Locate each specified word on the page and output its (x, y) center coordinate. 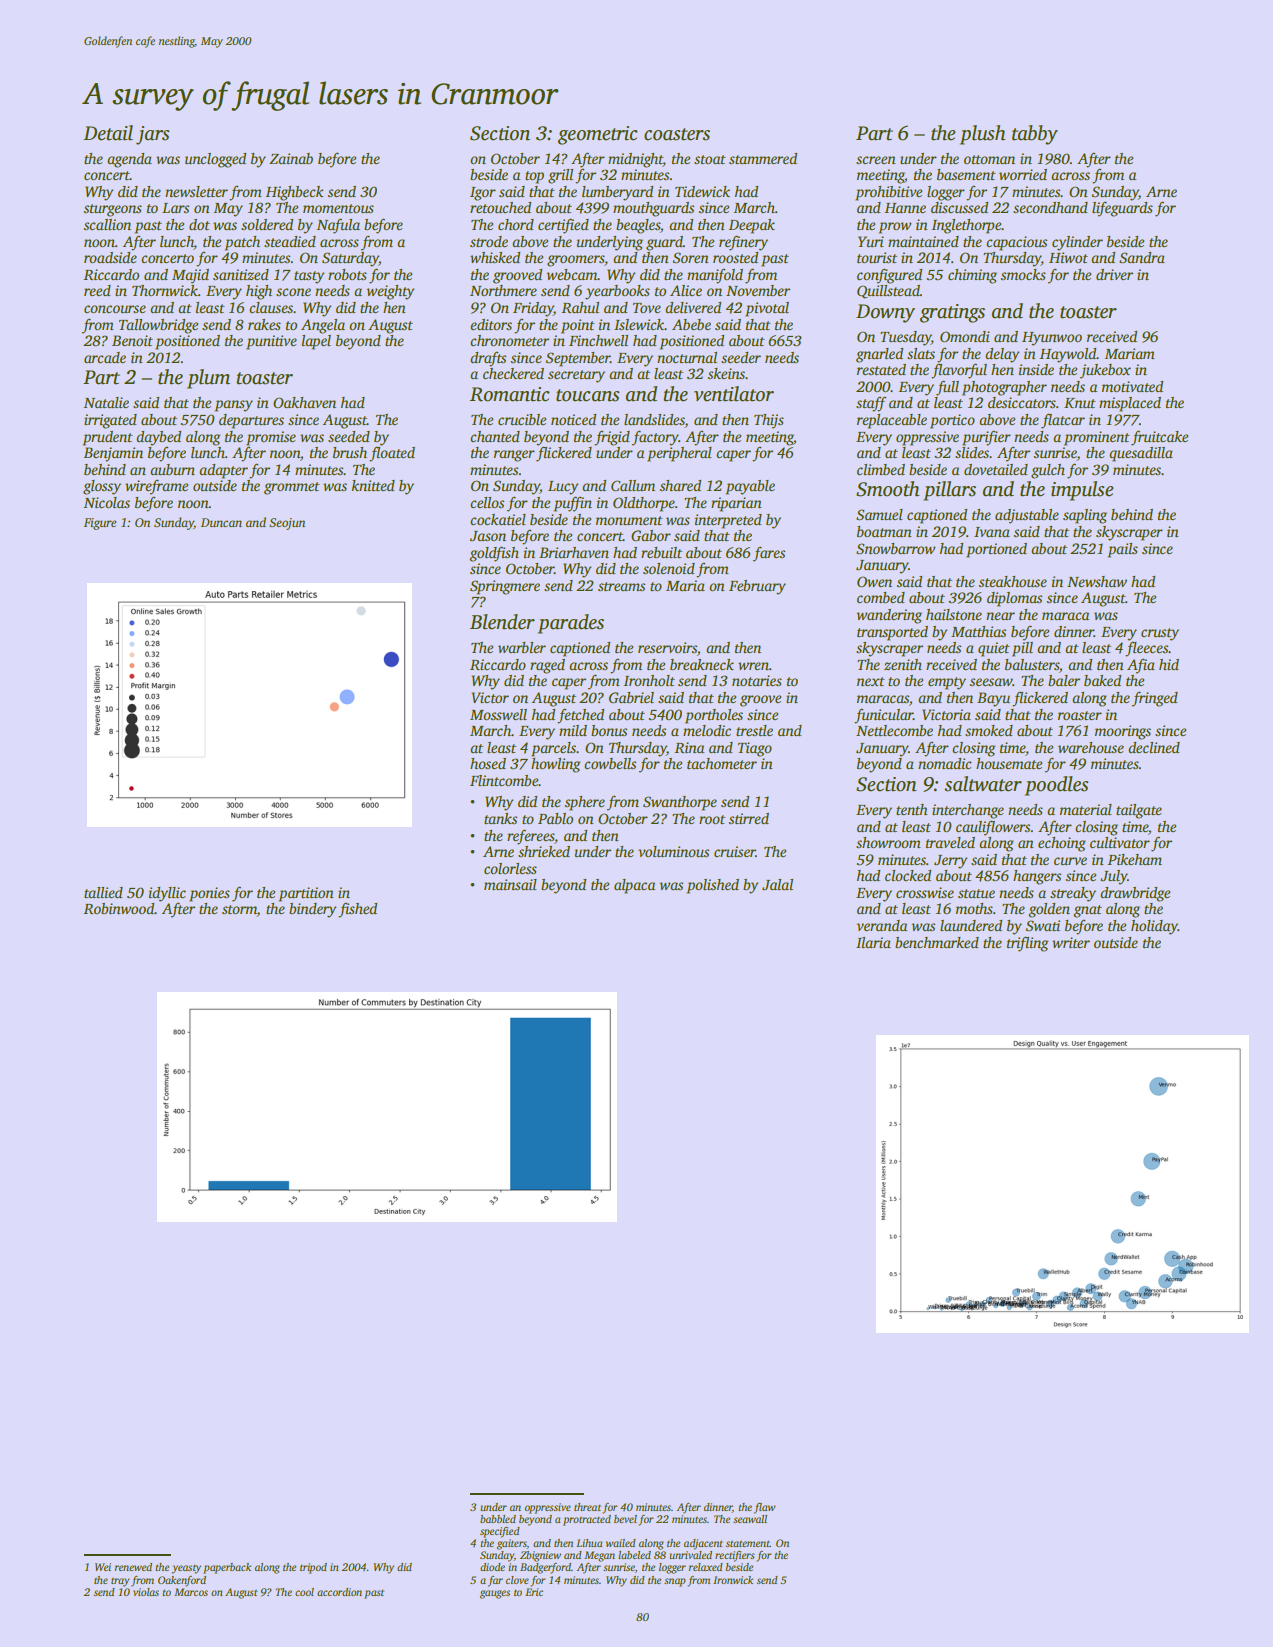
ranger (514, 456)
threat (587, 1507)
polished (713, 886)
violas (146, 1592)
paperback (227, 1568)
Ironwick (733, 1580)
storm (239, 911)
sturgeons (113, 210)
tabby (1035, 135)
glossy (102, 487)
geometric (598, 135)
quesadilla (1141, 454)
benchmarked (937, 942)
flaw (765, 1508)
